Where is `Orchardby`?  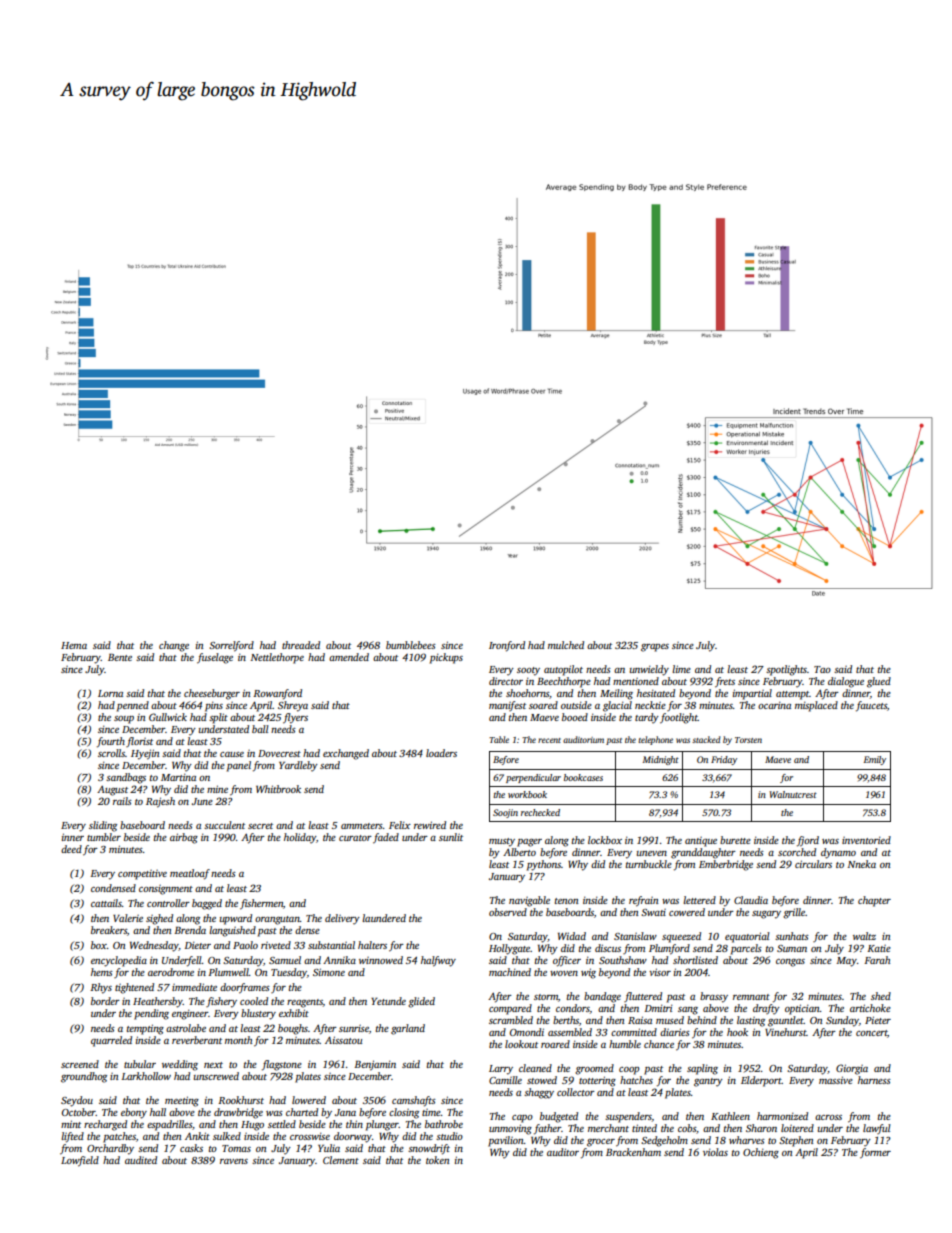
Orchardby is located at coordinates (110, 1149).
